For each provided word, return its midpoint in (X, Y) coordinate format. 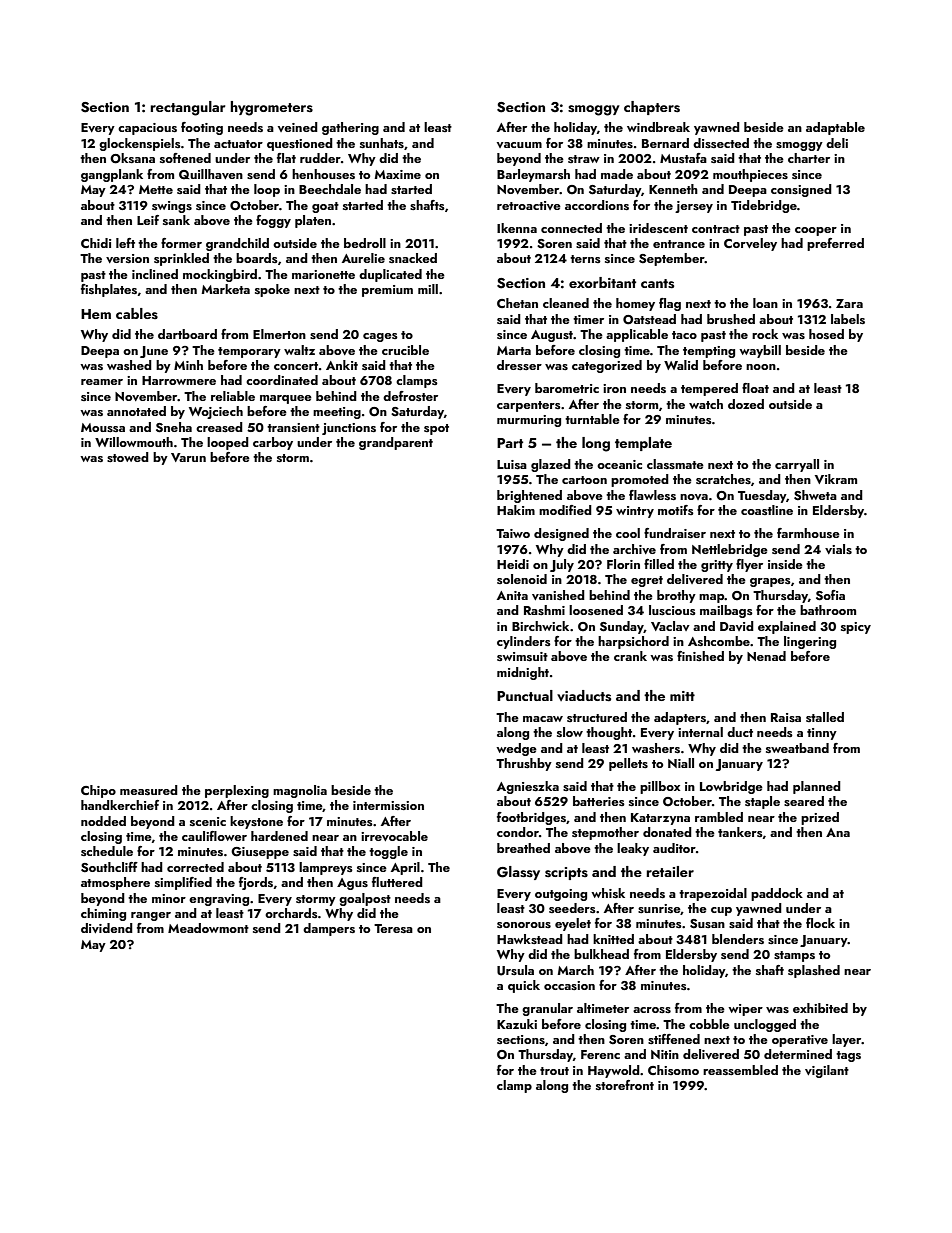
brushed (731, 319)
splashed (814, 971)
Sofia (830, 595)
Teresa (393, 928)
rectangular (187, 108)
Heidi (513, 564)
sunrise (659, 908)
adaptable (835, 128)
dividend (107, 928)
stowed (128, 457)
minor (169, 898)
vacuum (519, 145)
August (552, 336)
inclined (155, 274)
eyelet (573, 924)
